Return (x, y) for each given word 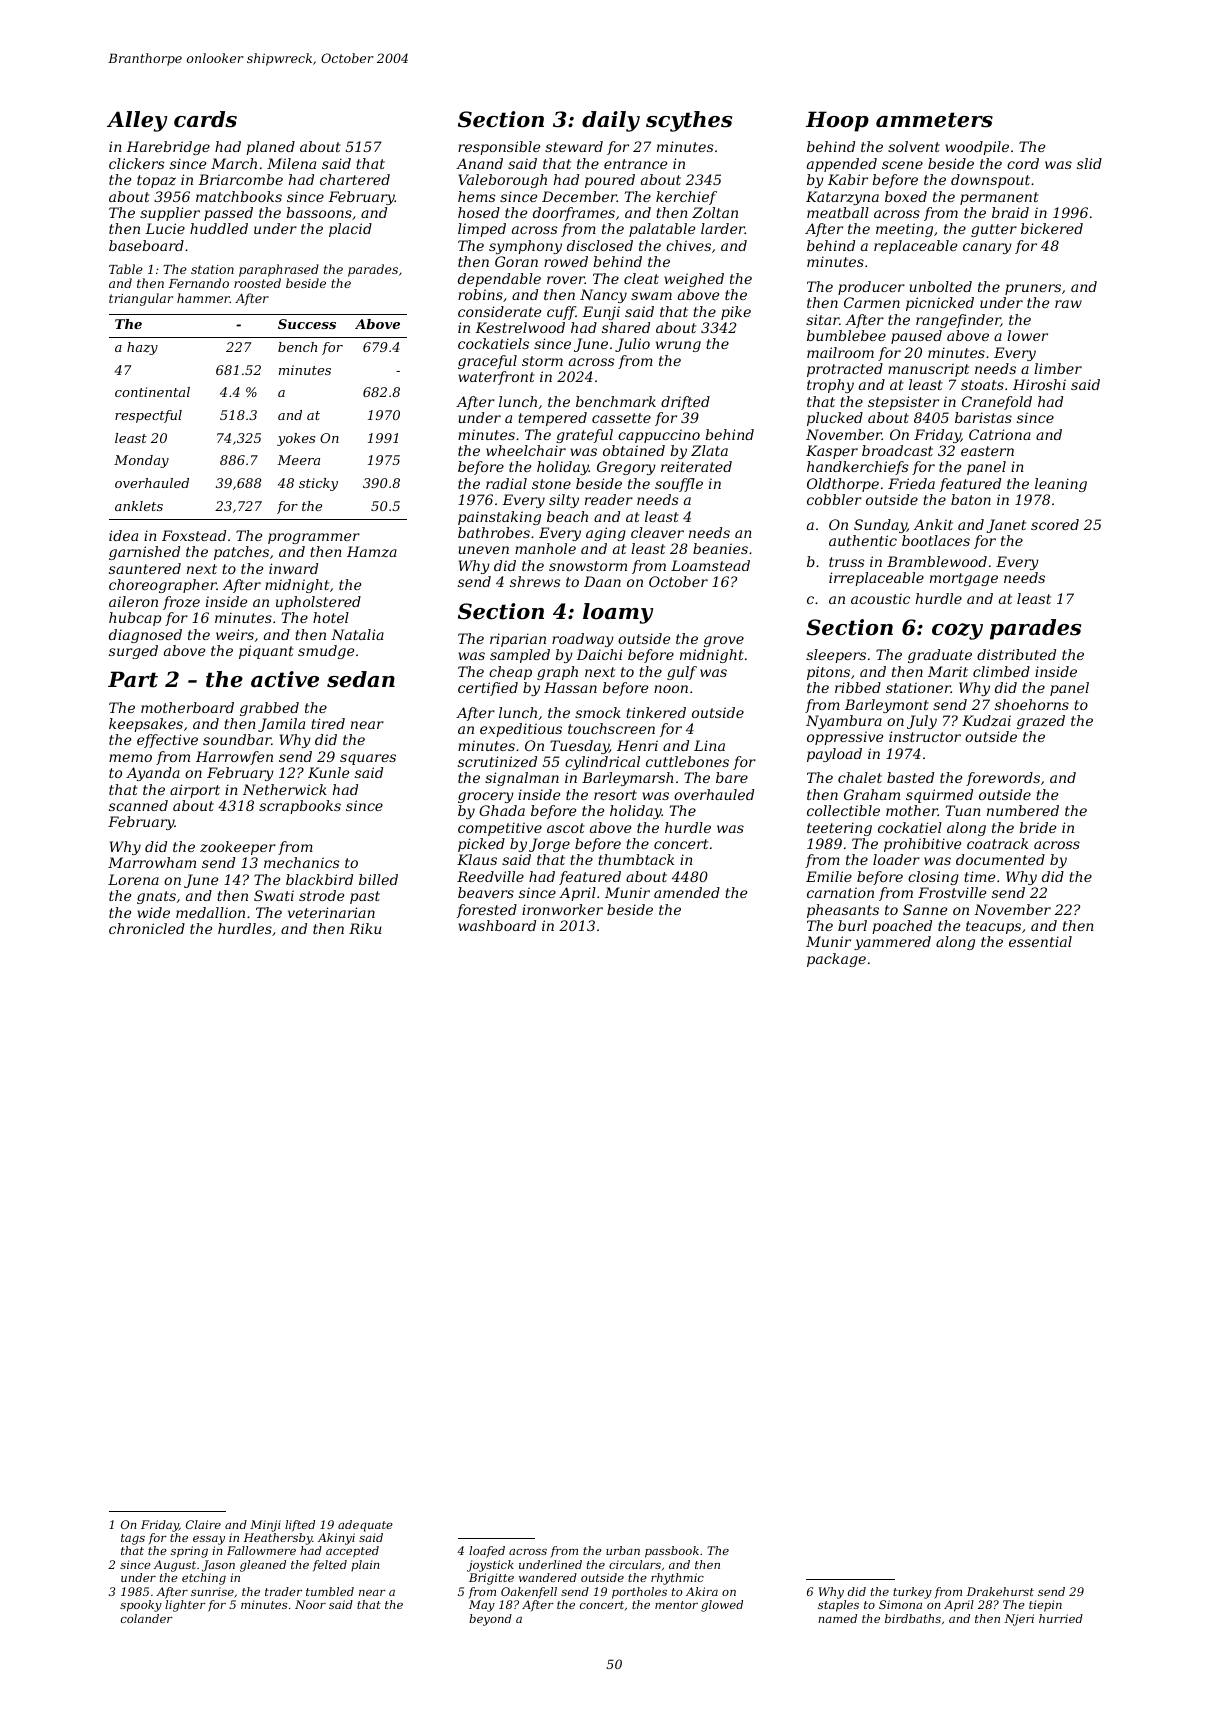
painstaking (499, 518)
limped (482, 230)
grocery (486, 797)
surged (133, 652)
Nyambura (844, 722)
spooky (141, 1606)
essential (1040, 941)
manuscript (928, 370)
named (837, 1618)
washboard (497, 925)
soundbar (237, 739)
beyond (490, 1620)
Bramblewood (937, 561)
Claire (203, 1524)
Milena (291, 163)
